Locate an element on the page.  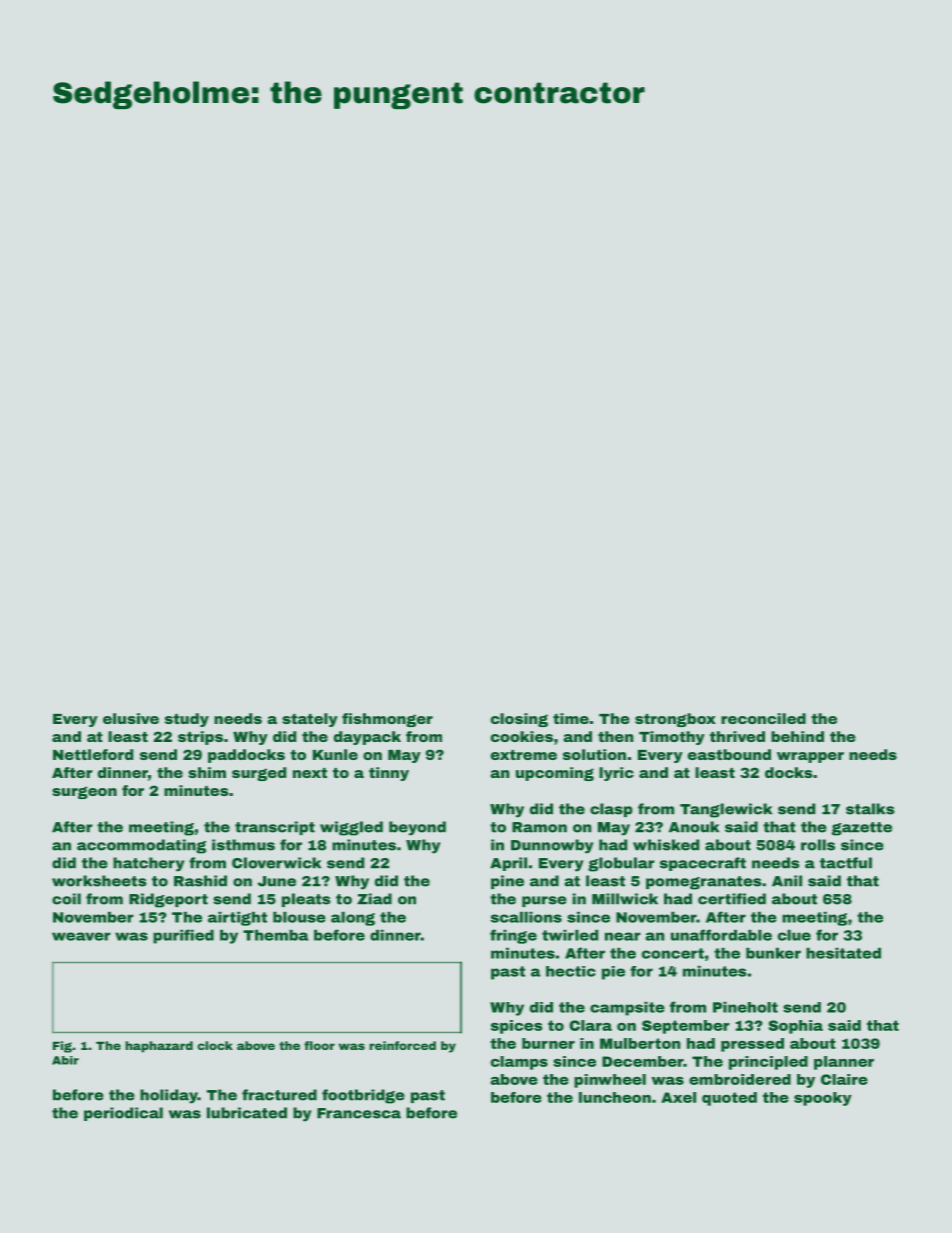
lubricated is located at coordinates (247, 1113).
